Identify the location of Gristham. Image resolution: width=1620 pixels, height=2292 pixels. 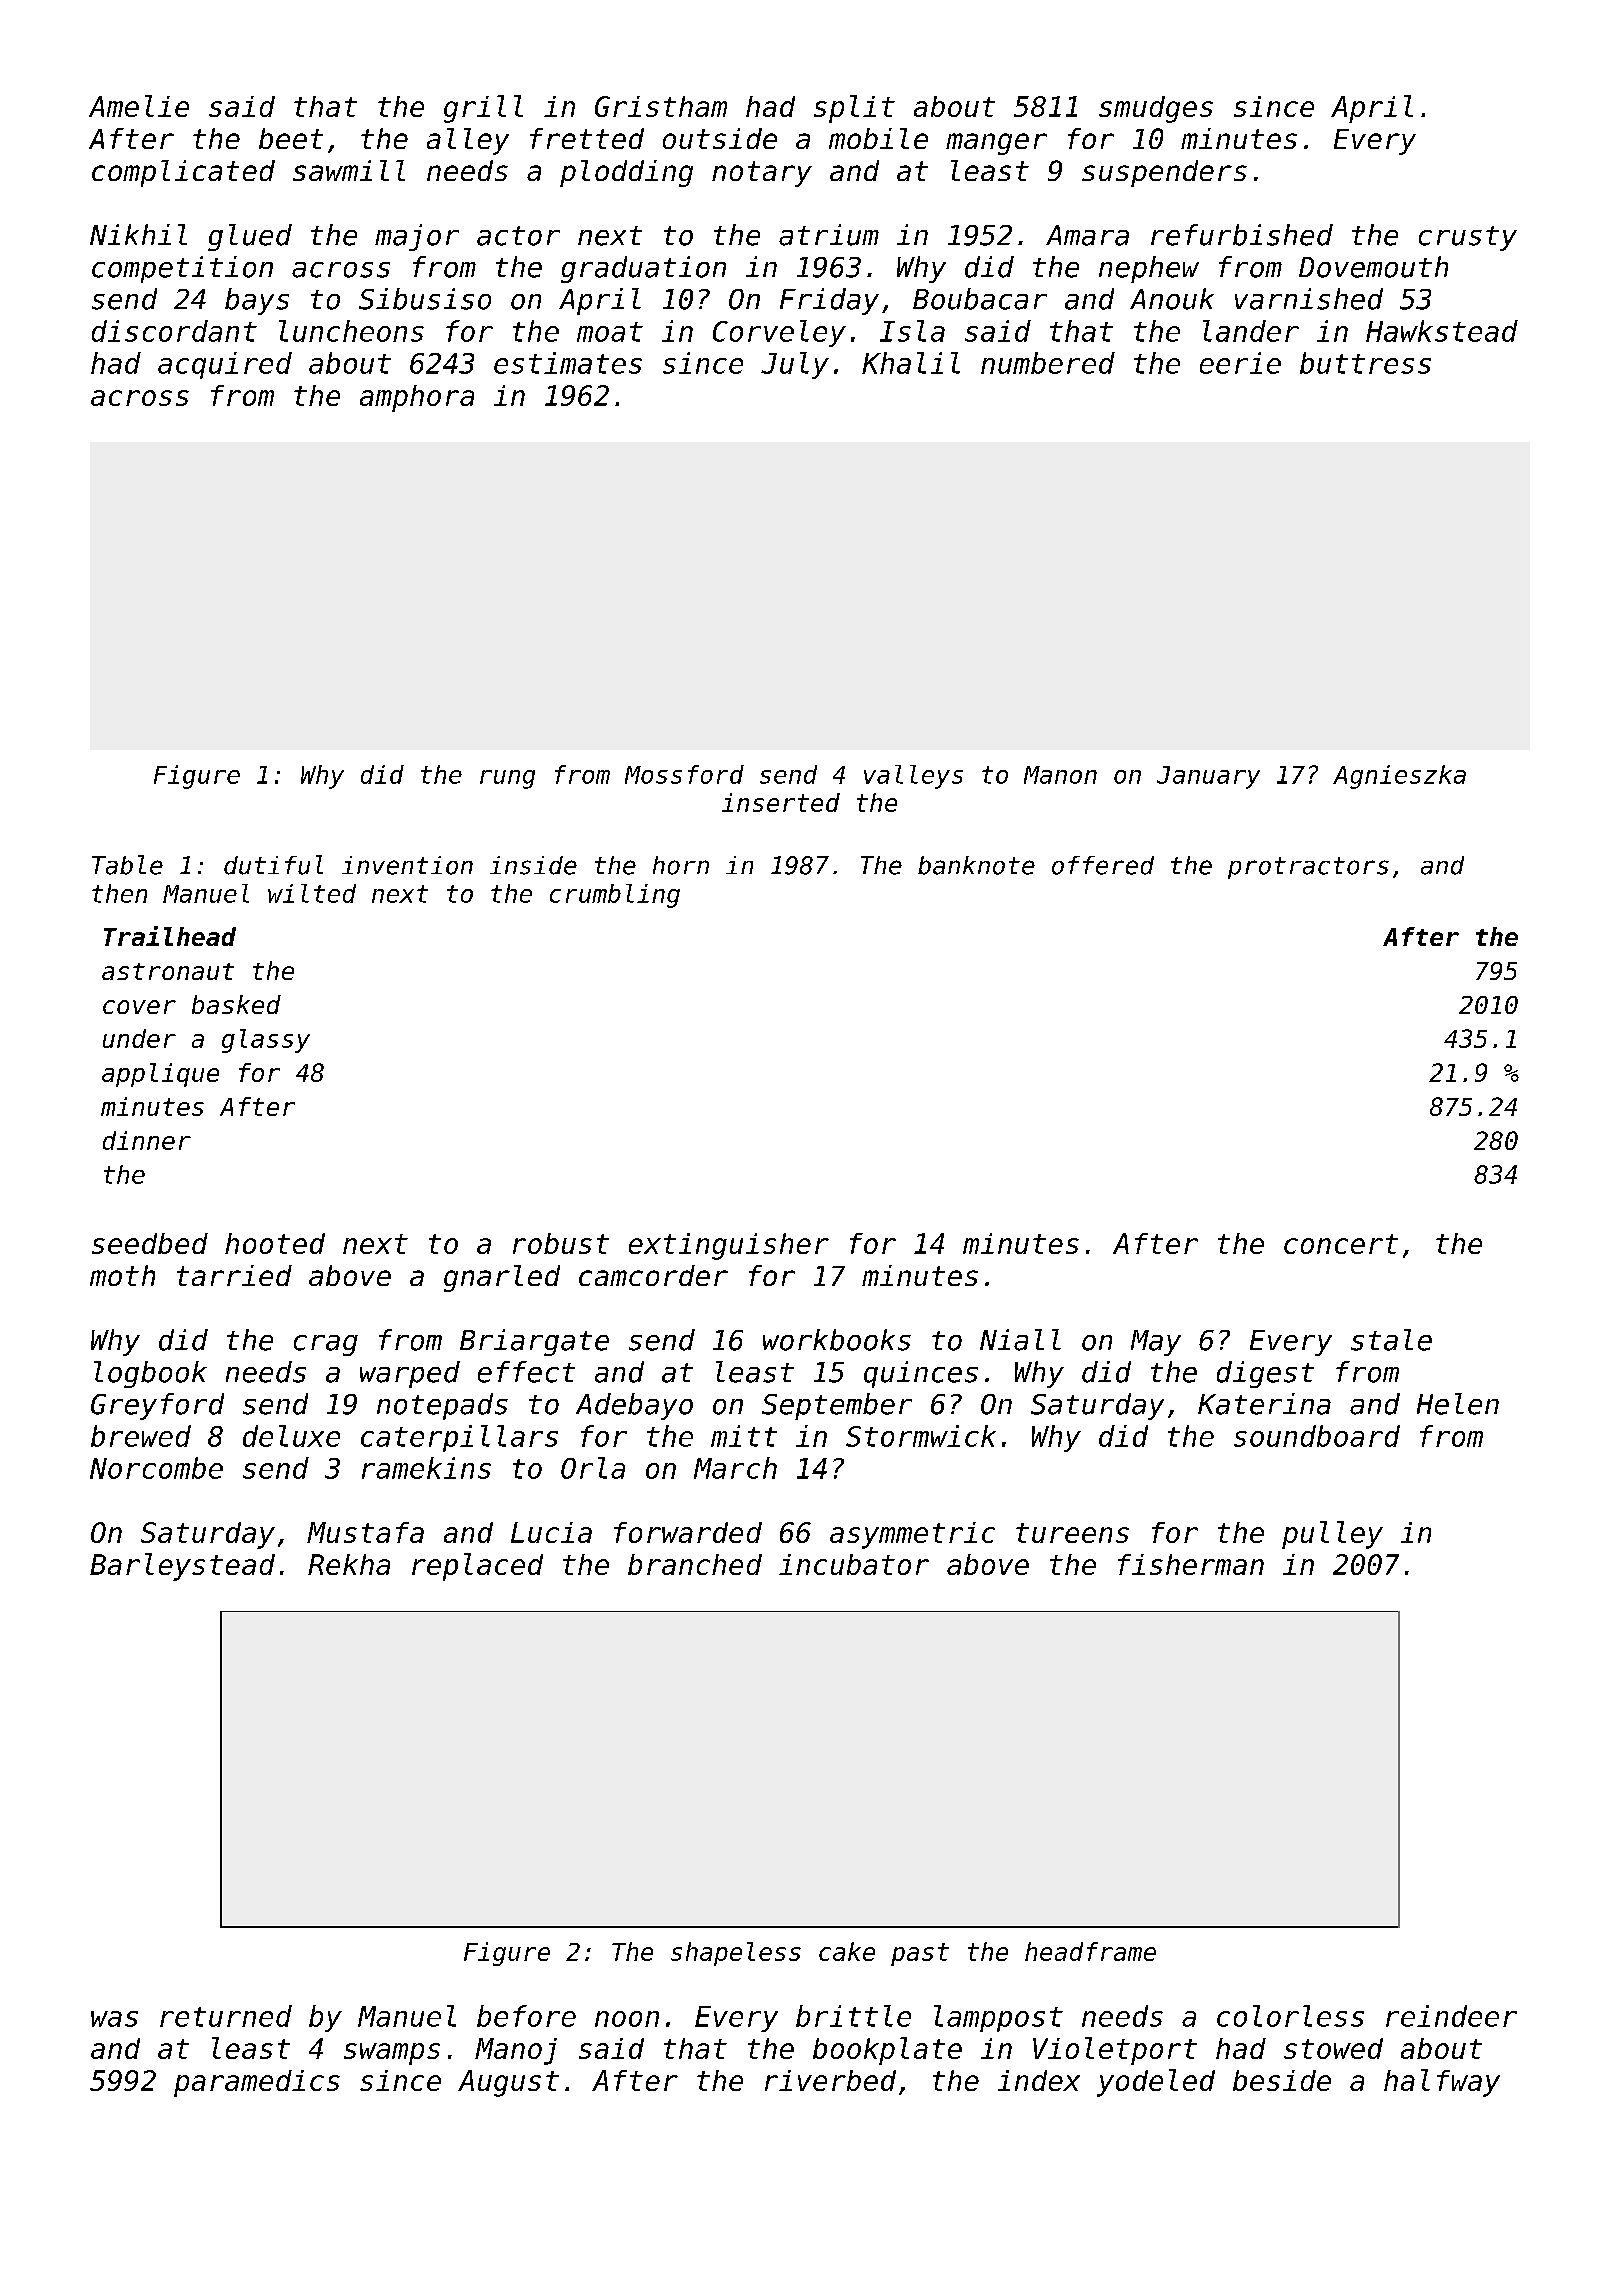
(661, 106).
